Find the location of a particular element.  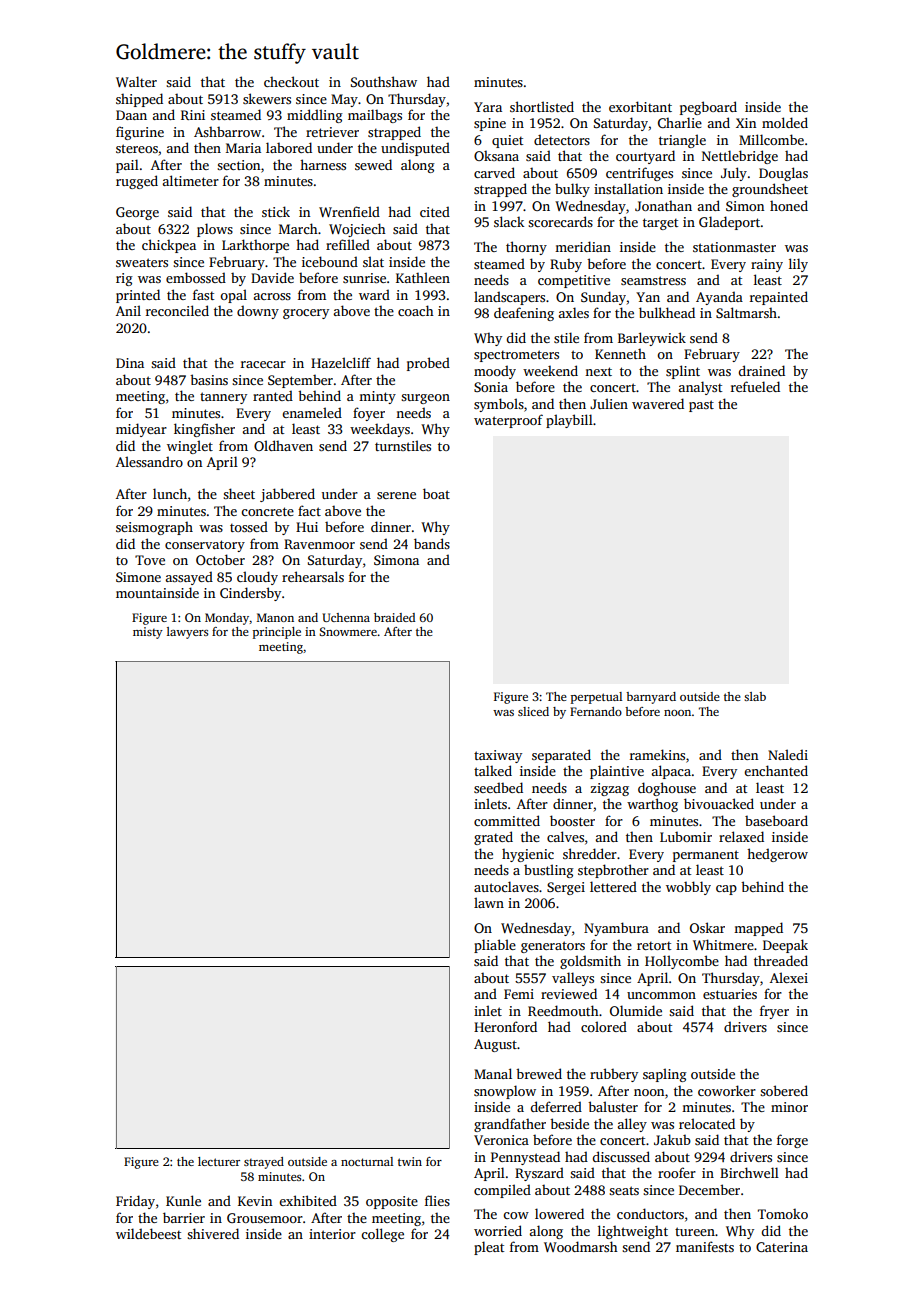

booster is located at coordinates (572, 820).
